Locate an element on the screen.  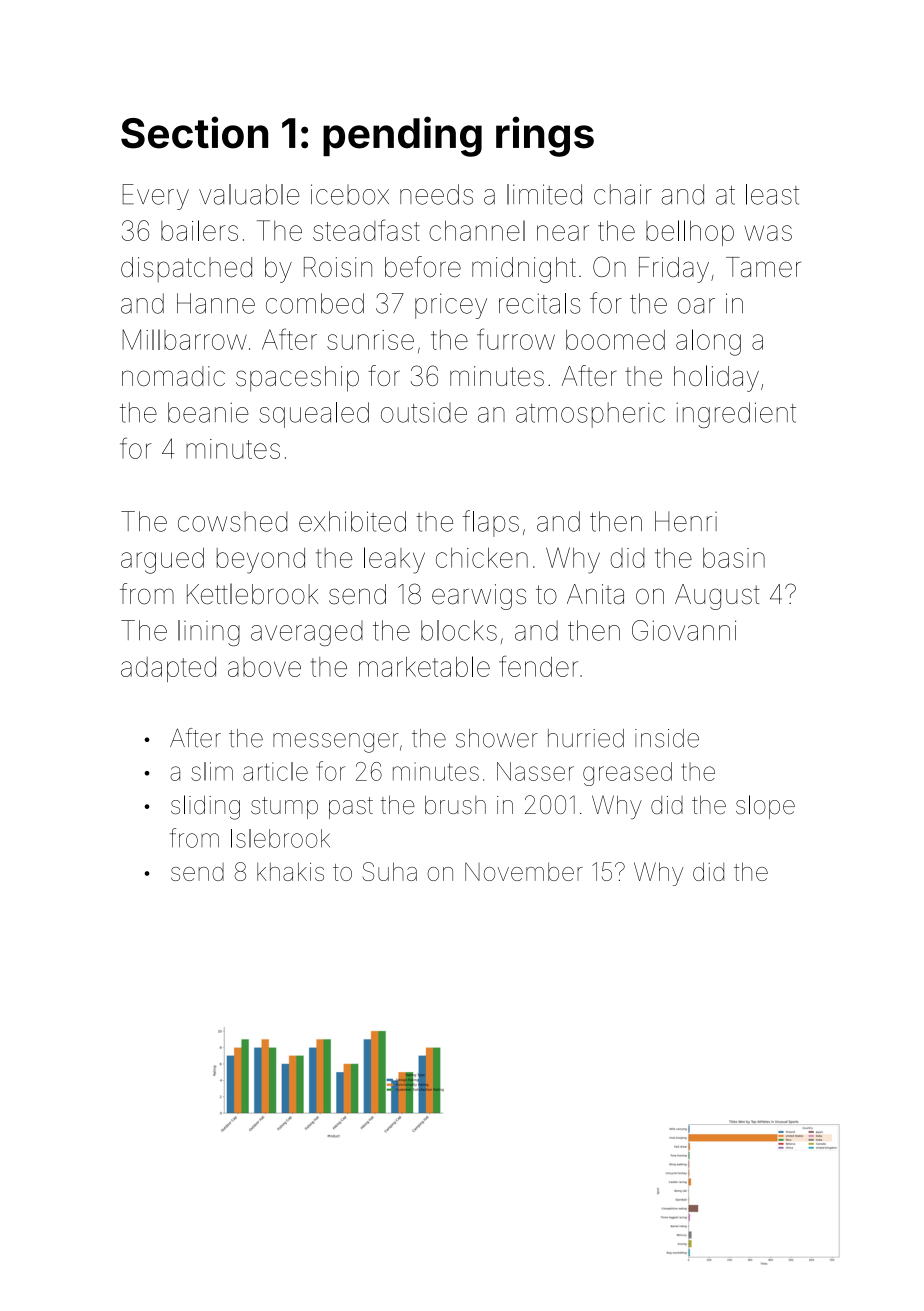
least is located at coordinates (772, 194).
